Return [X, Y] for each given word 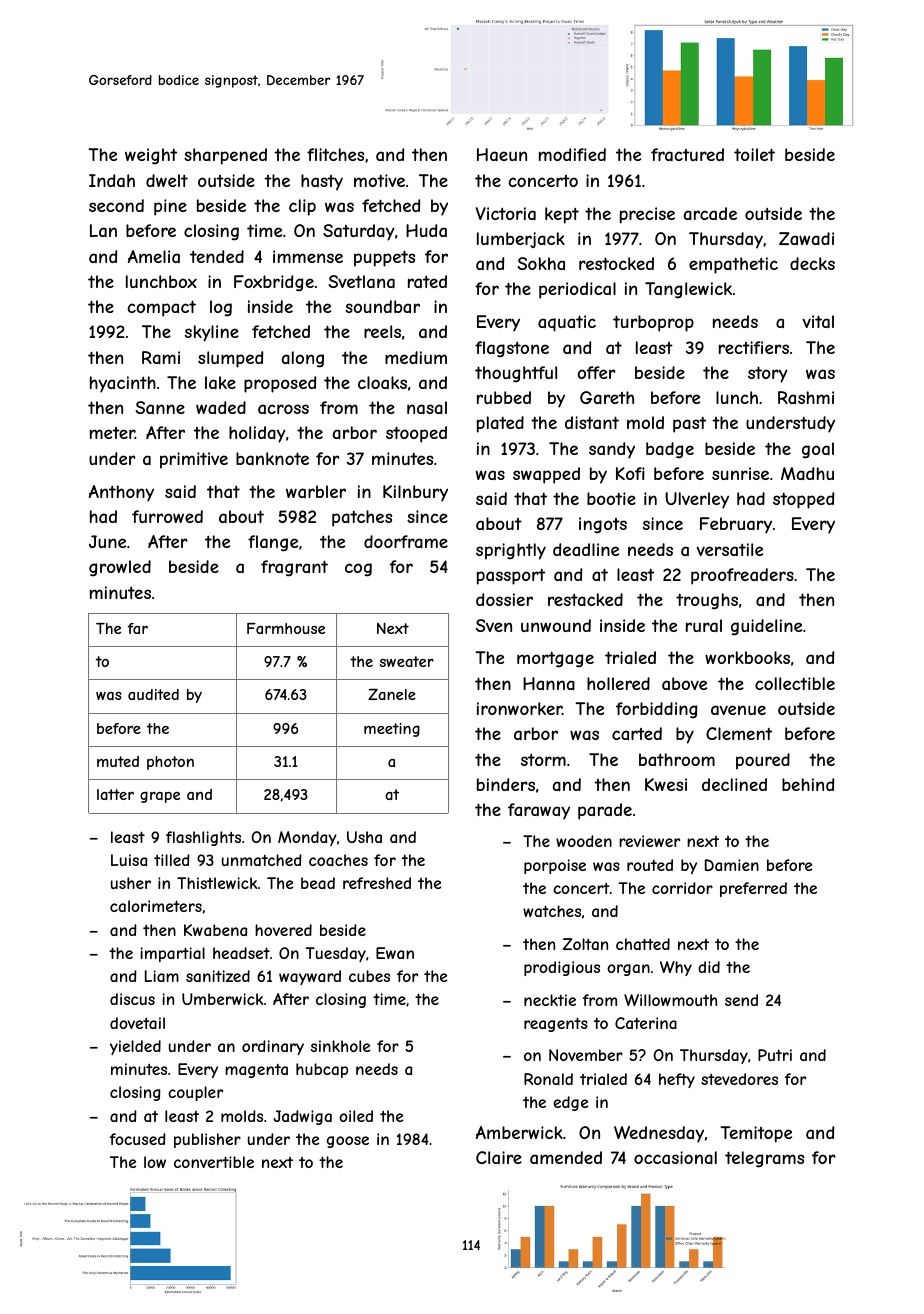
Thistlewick [217, 883]
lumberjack [521, 240]
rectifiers [754, 347]
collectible [795, 683]
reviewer [649, 841]
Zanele [392, 694]
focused [138, 1139]
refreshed [377, 883]
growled [120, 568]
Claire [499, 1157]
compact [162, 308]
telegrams [764, 1159]
